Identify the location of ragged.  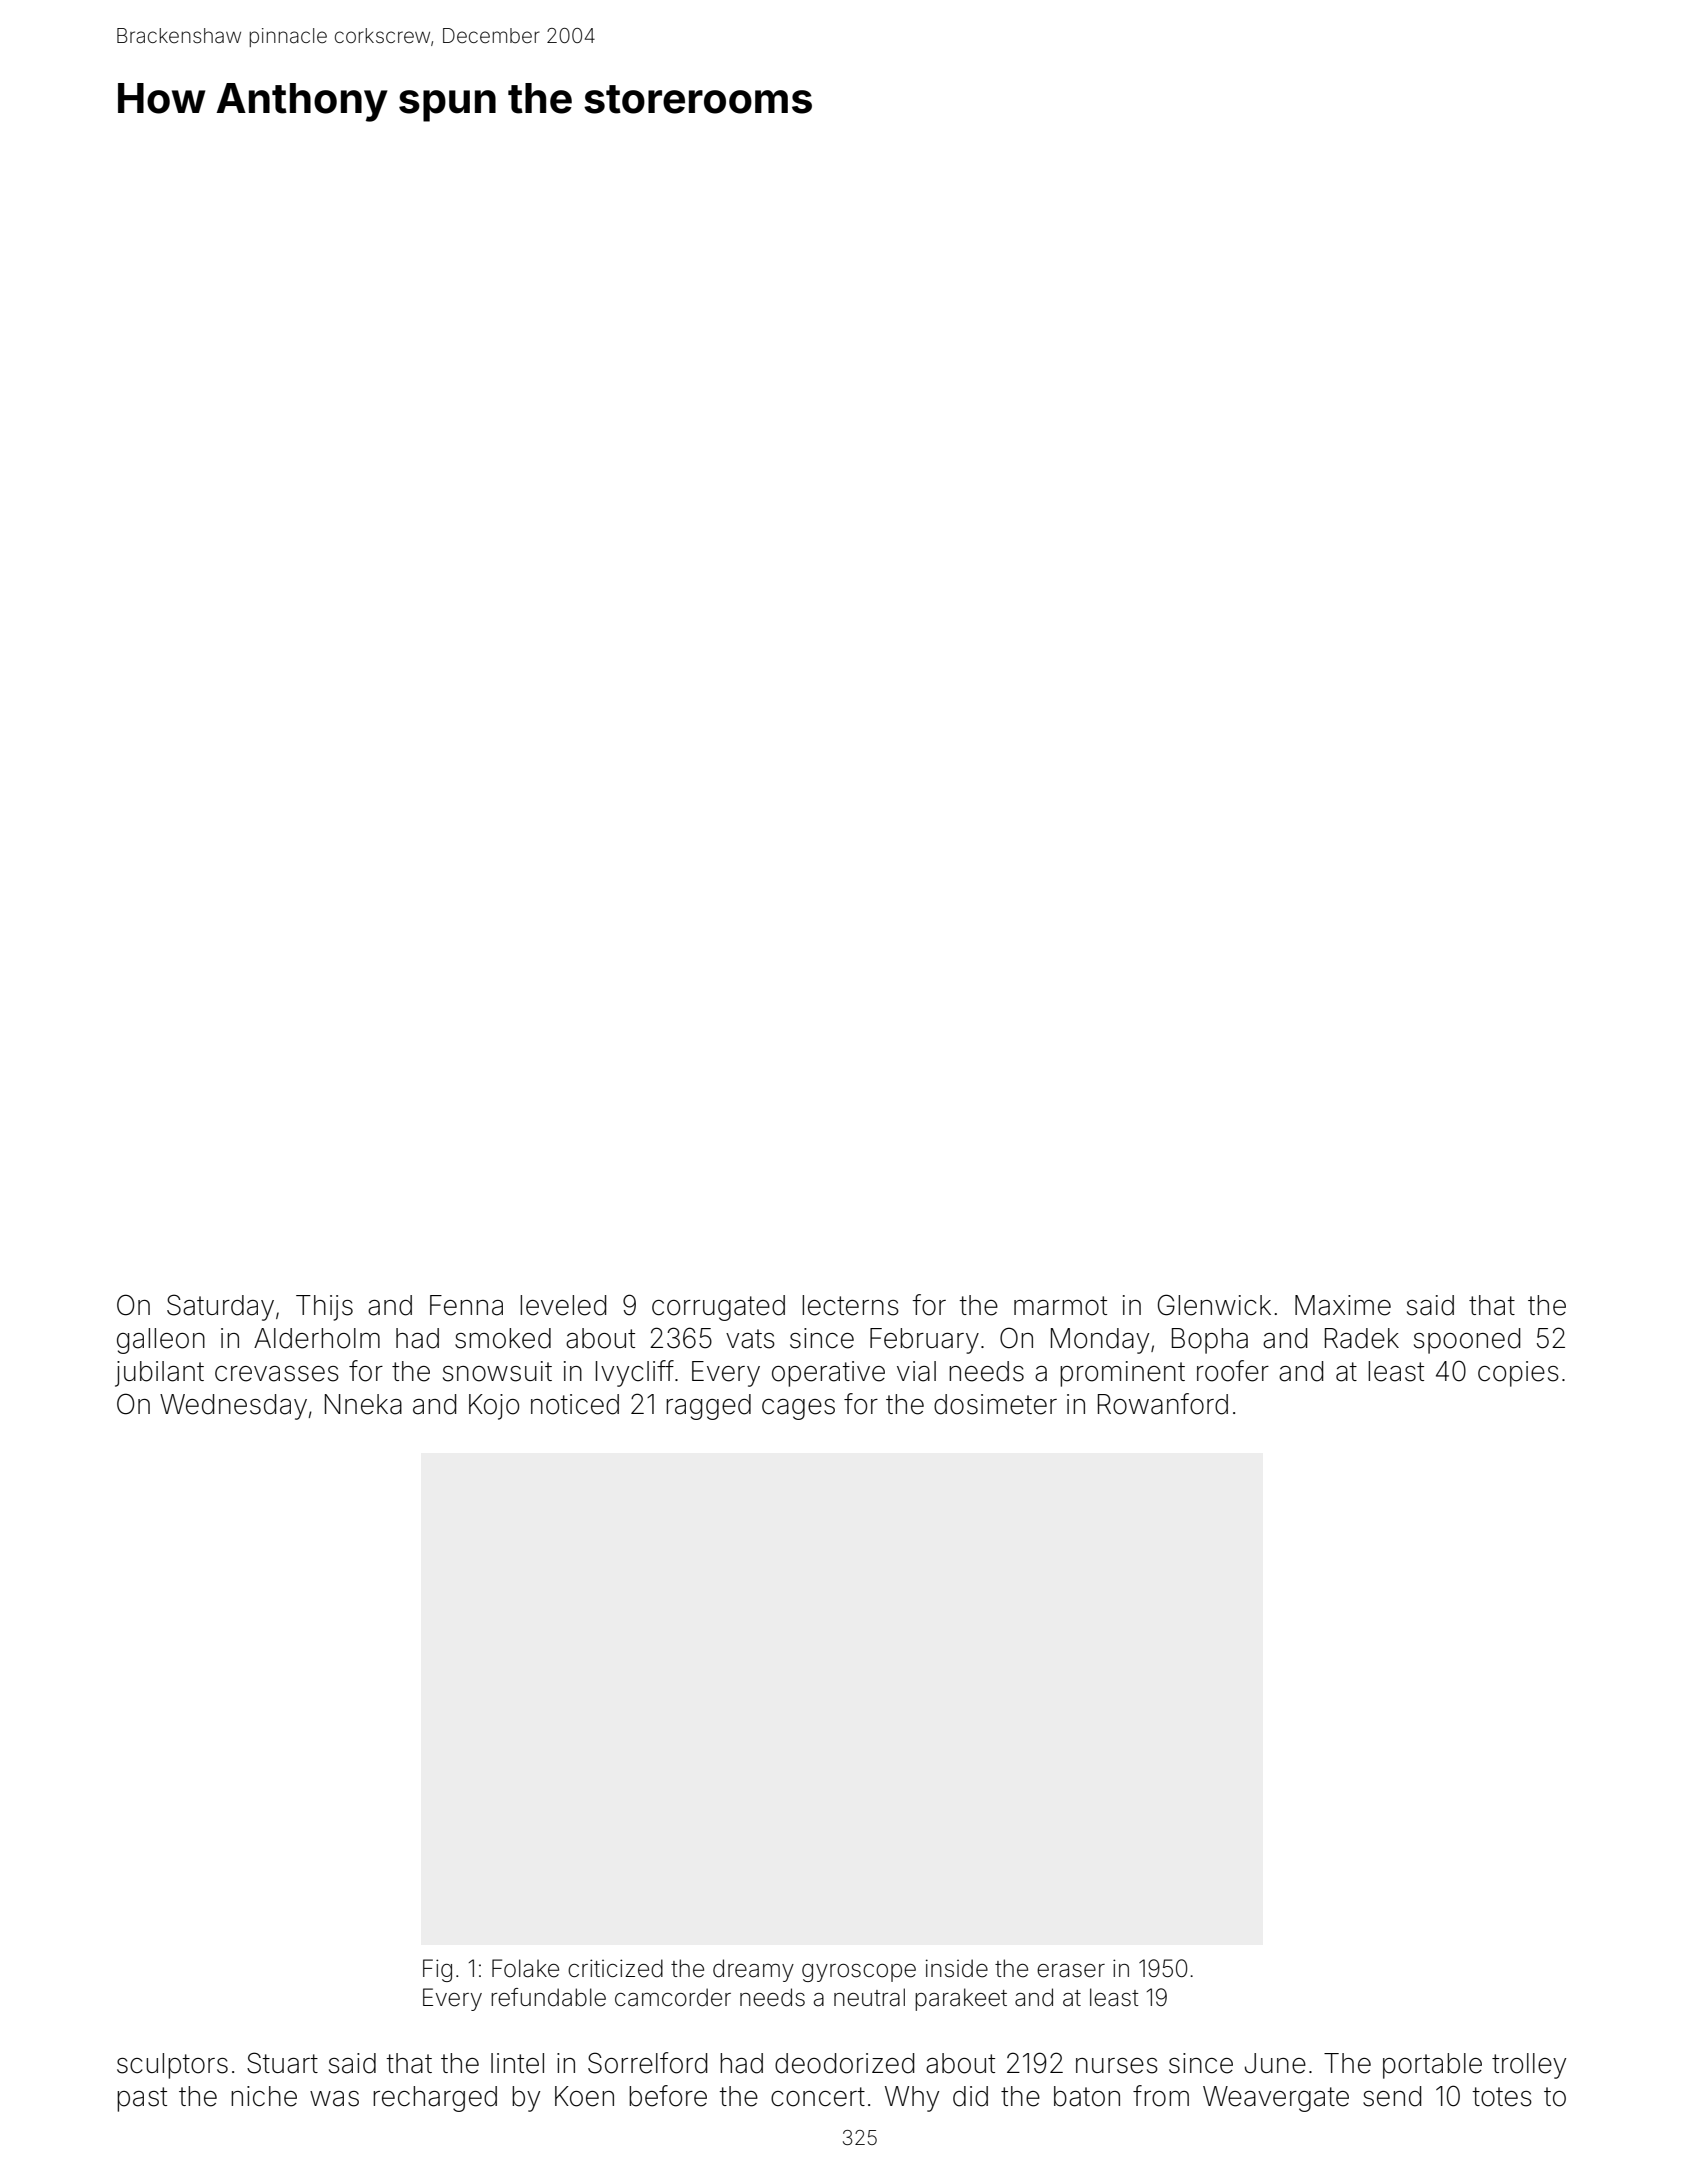
(708, 1407).
